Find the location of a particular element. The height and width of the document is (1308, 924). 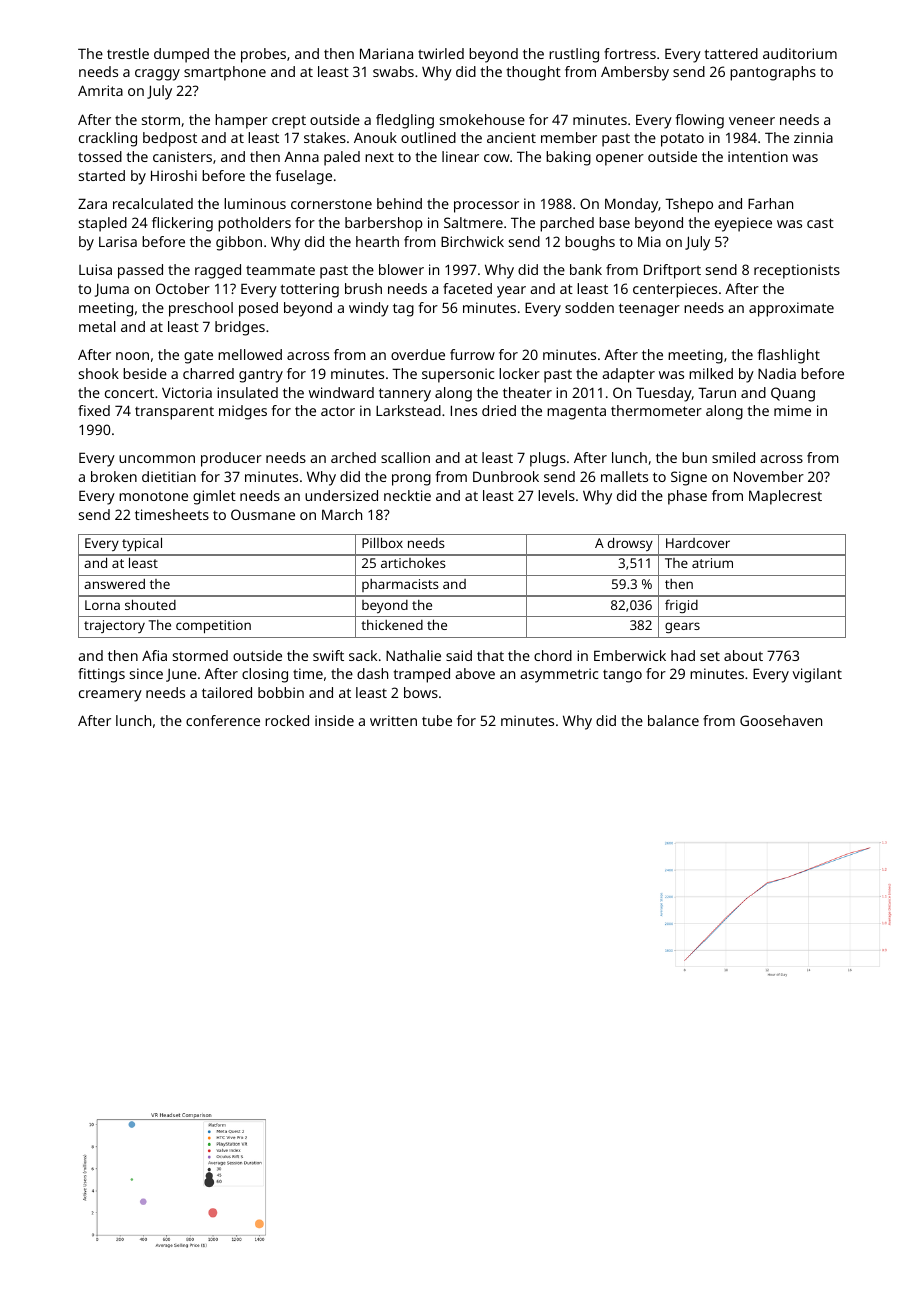

processor is located at coordinates (486, 207).
